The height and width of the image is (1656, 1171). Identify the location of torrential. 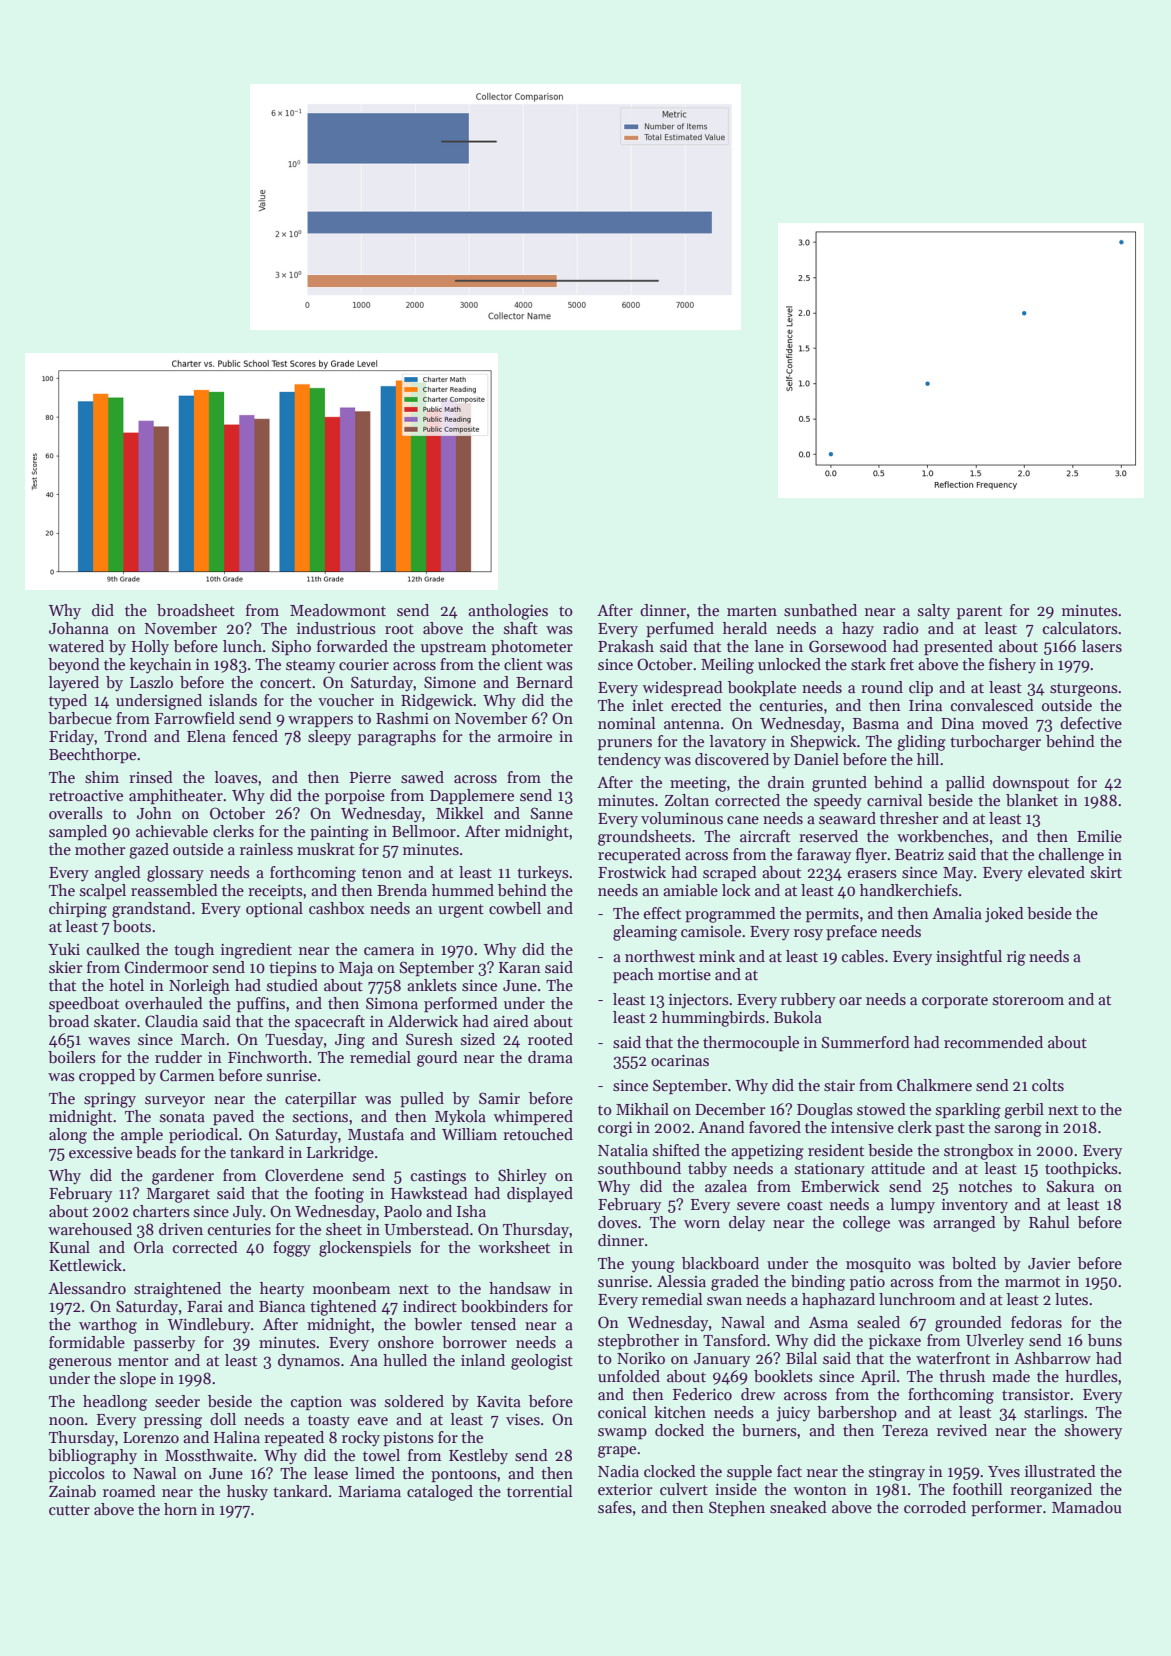
(539, 1491).
